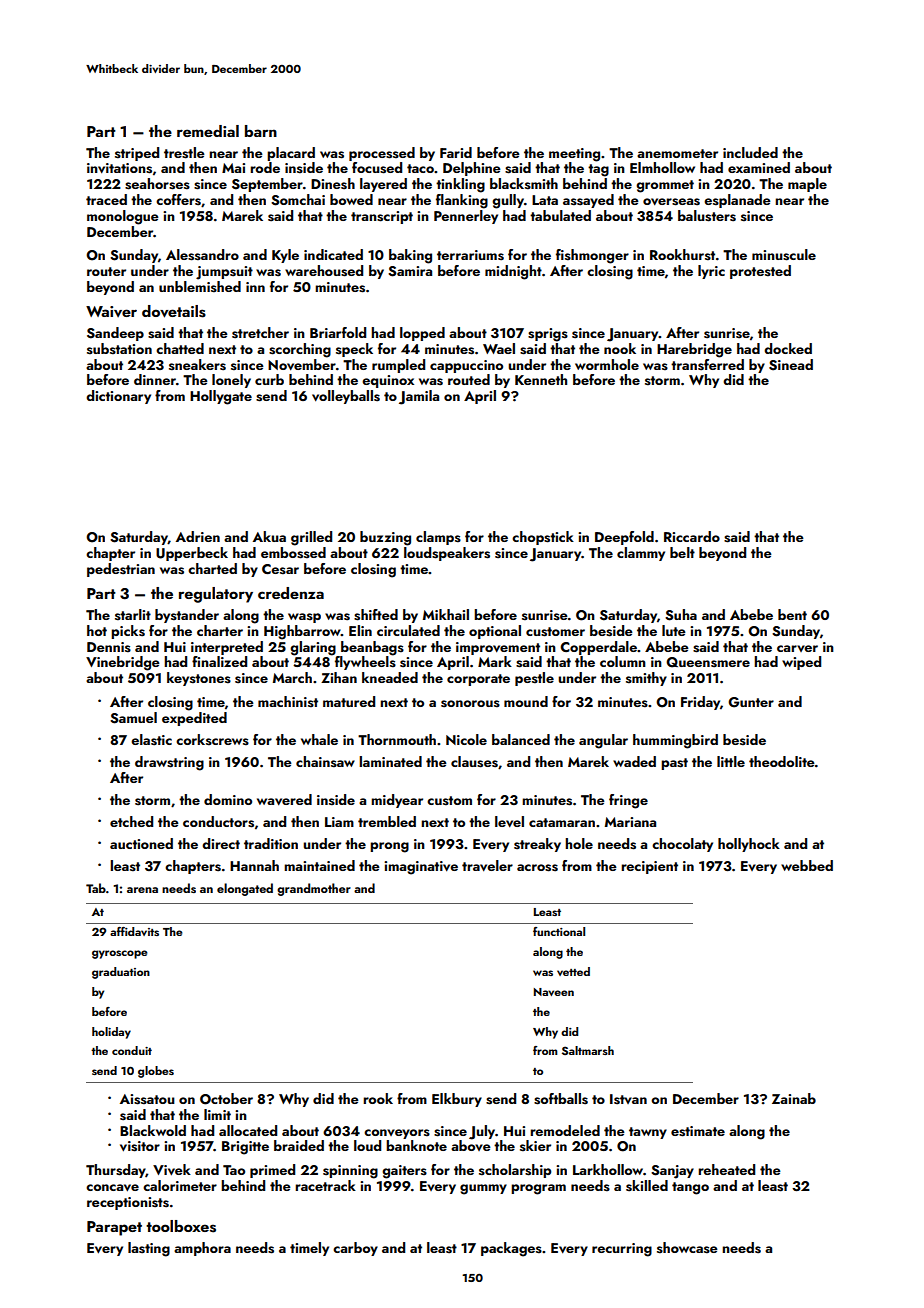 The image size is (924, 1308). What do you see at coordinates (538, 1189) in the screenshot?
I see `program` at bounding box center [538, 1189].
